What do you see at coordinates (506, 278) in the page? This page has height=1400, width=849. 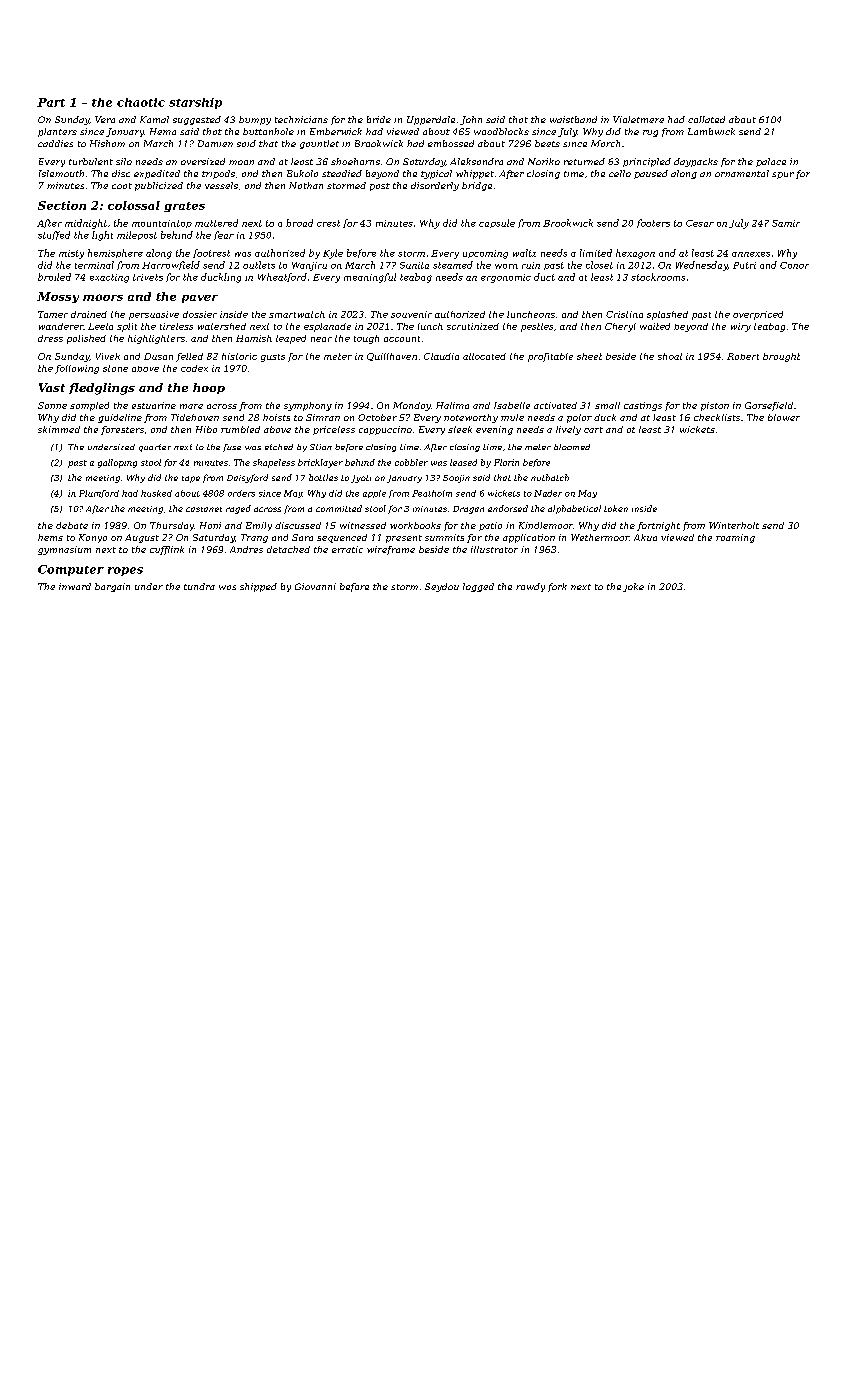 I see `ergonomic` at bounding box center [506, 278].
